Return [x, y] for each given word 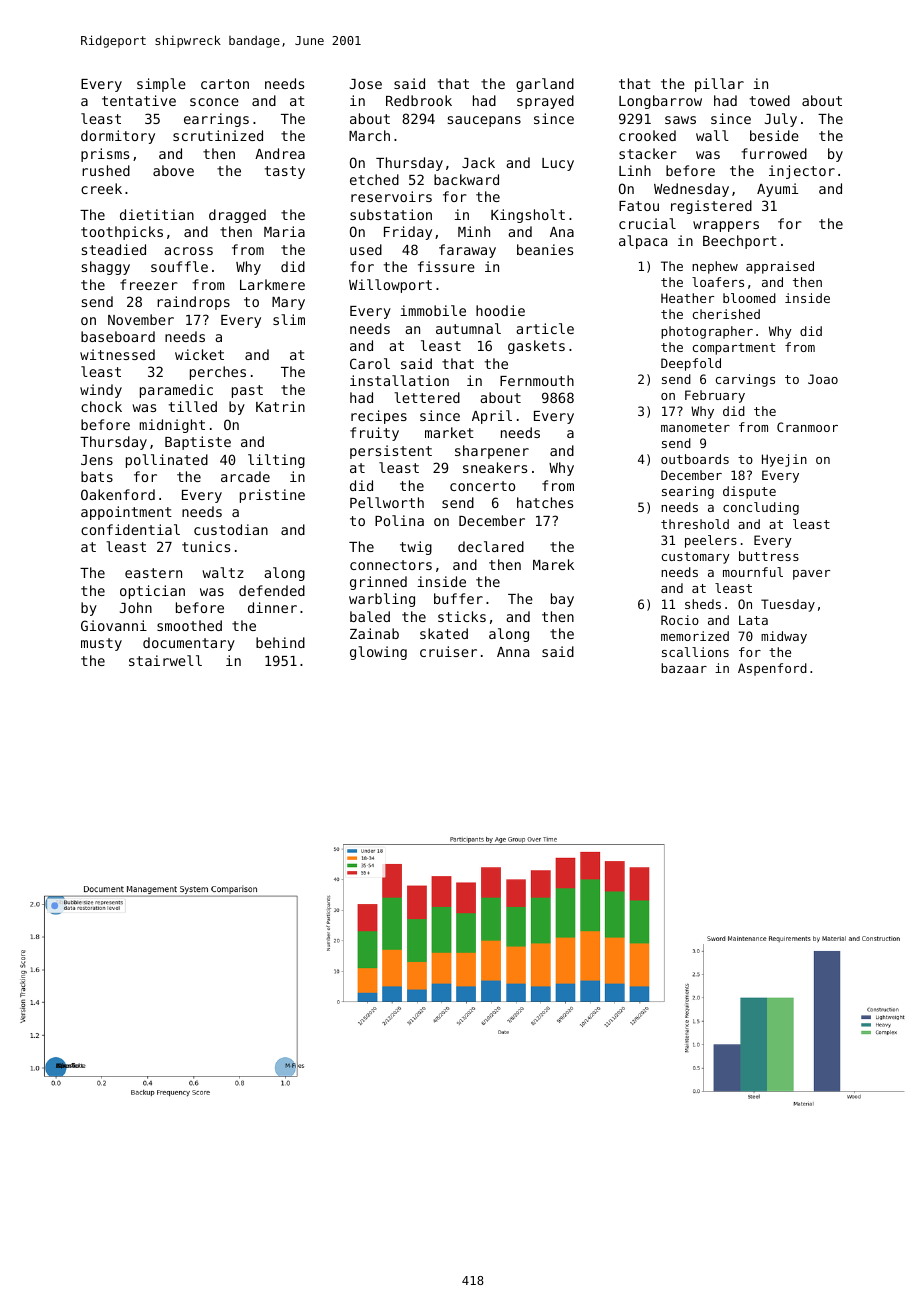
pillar [719, 85]
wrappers [726, 226]
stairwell [165, 660]
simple [161, 85]
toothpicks [122, 233]
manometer [695, 427]
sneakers [495, 467]
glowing [378, 653]
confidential [130, 529]
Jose [366, 84]
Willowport [390, 286]
